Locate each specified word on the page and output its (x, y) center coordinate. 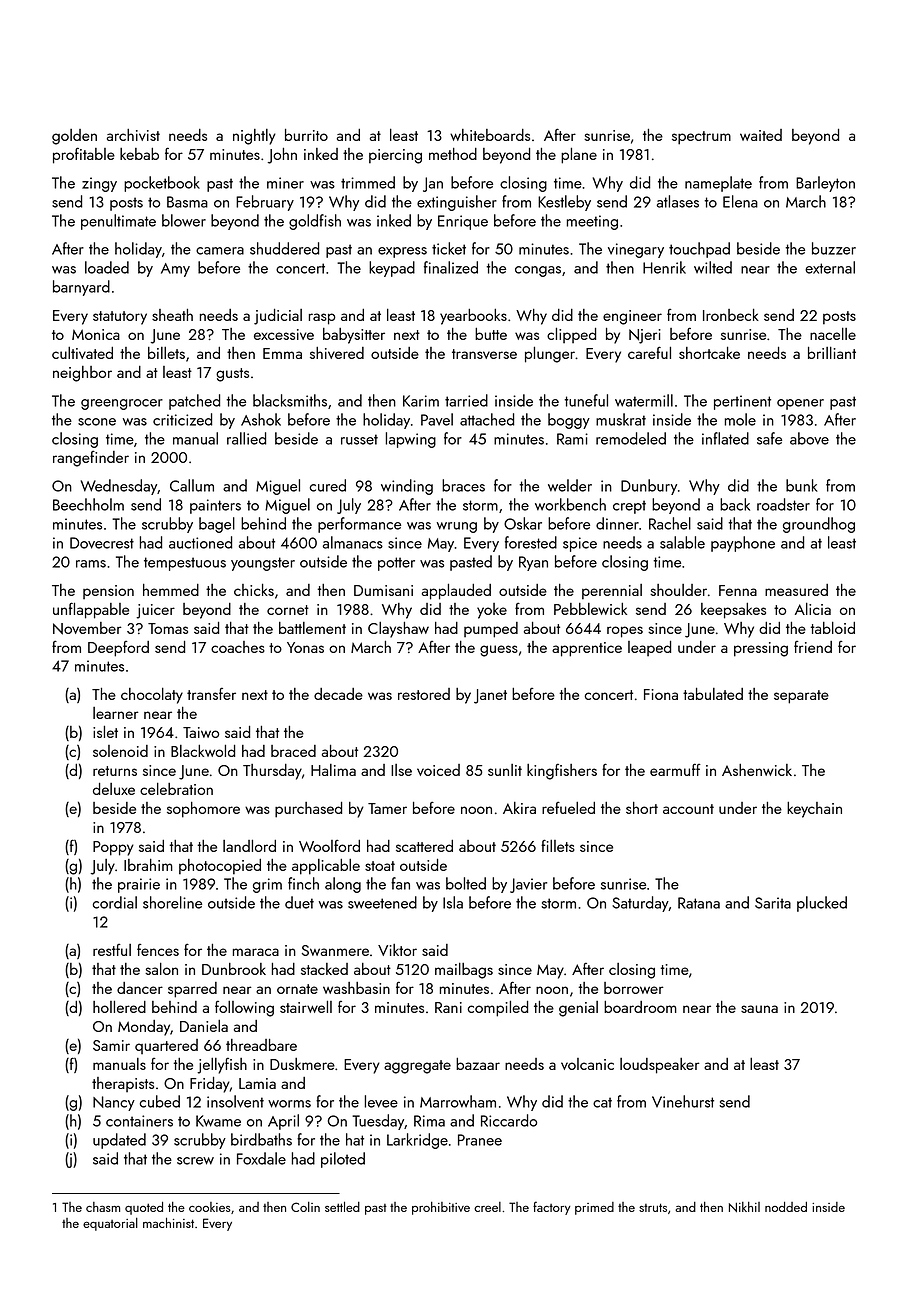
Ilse (401, 770)
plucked (822, 904)
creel (487, 1207)
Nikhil (744, 1207)
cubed (160, 1101)
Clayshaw (398, 630)
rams (91, 564)
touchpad (699, 250)
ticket (449, 248)
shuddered (284, 248)
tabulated (713, 694)
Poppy (113, 848)
